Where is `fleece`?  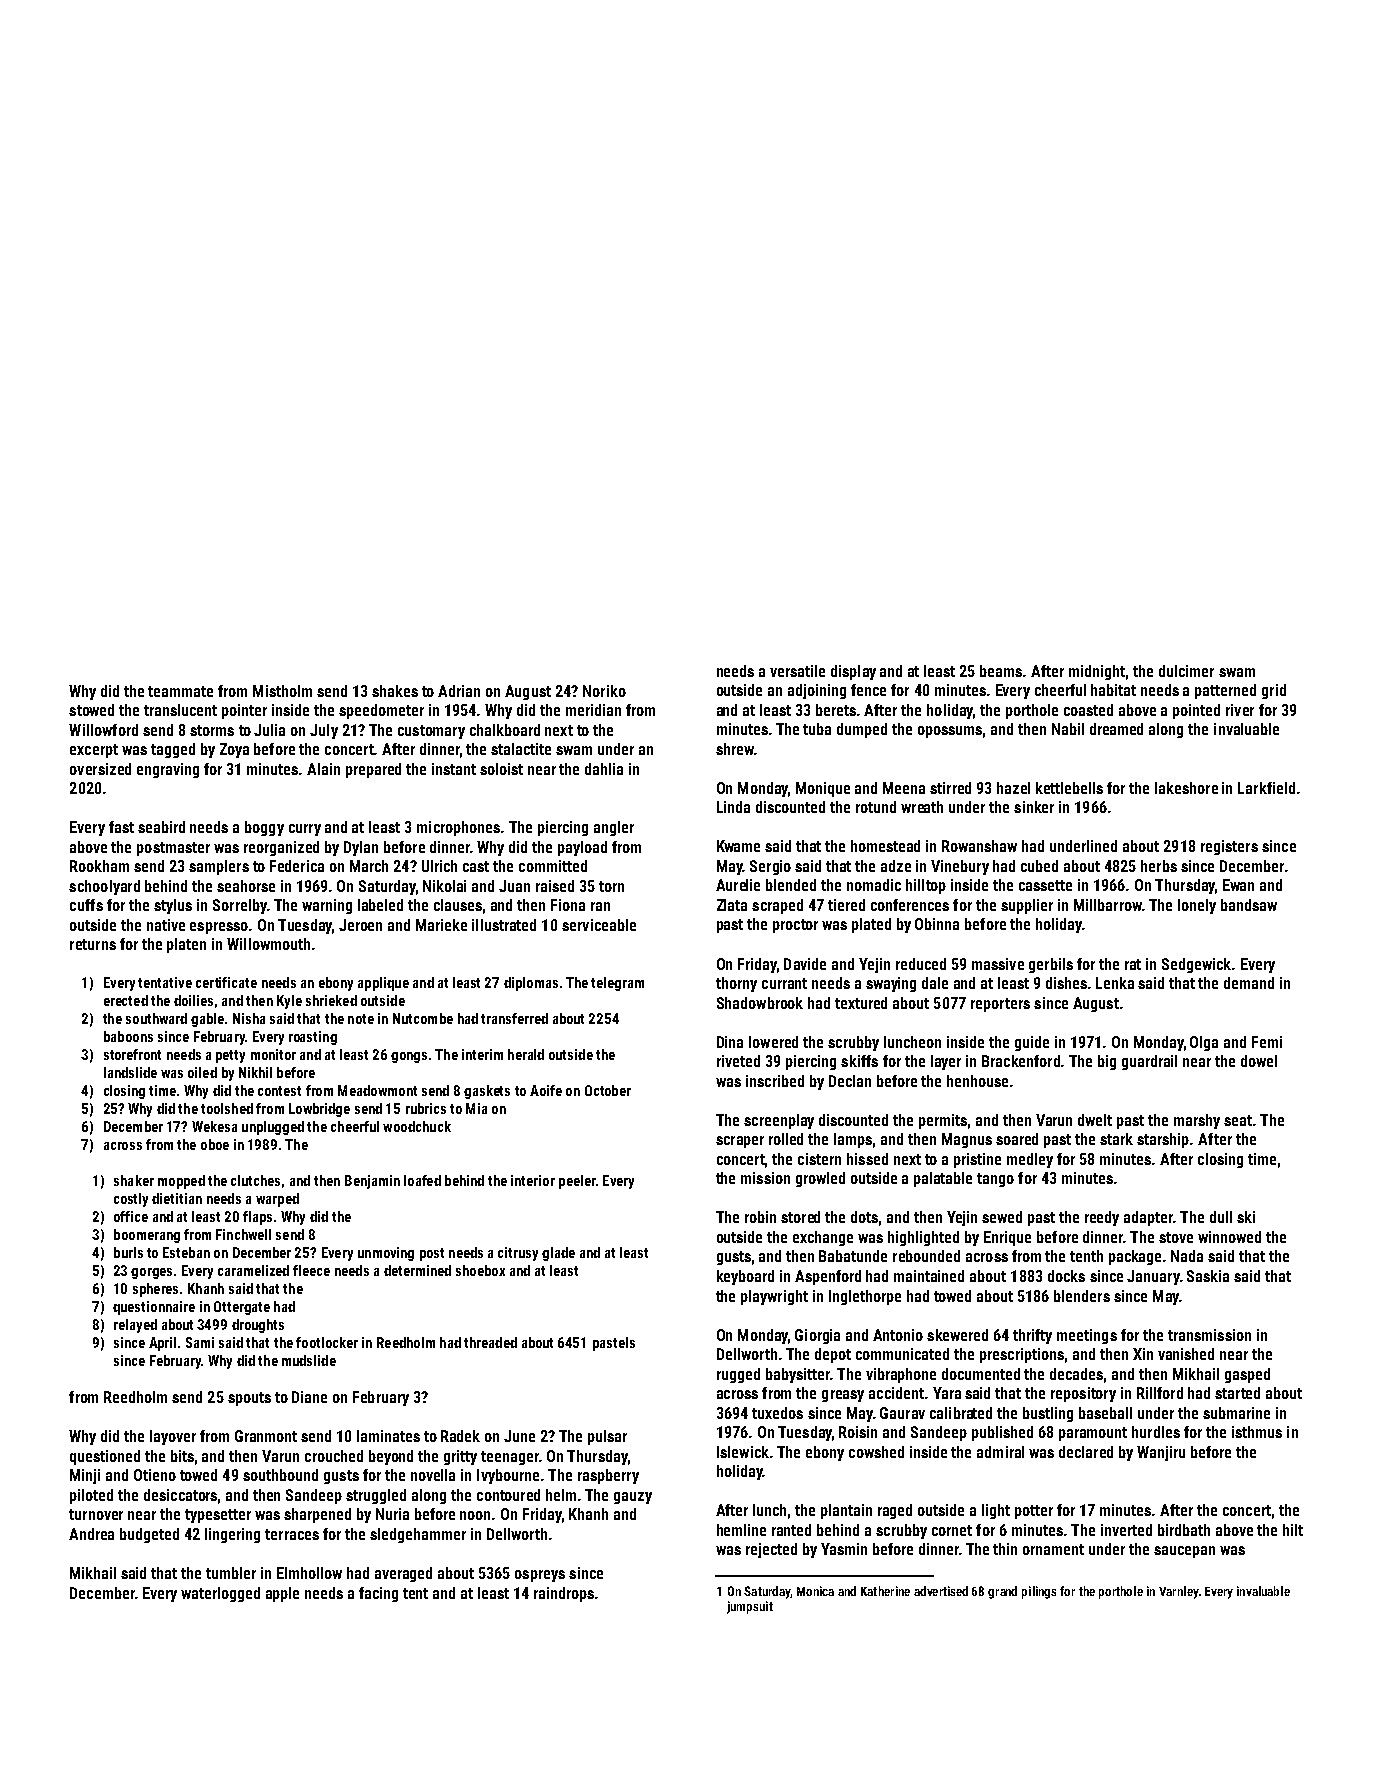 fleece is located at coordinates (311, 1270).
